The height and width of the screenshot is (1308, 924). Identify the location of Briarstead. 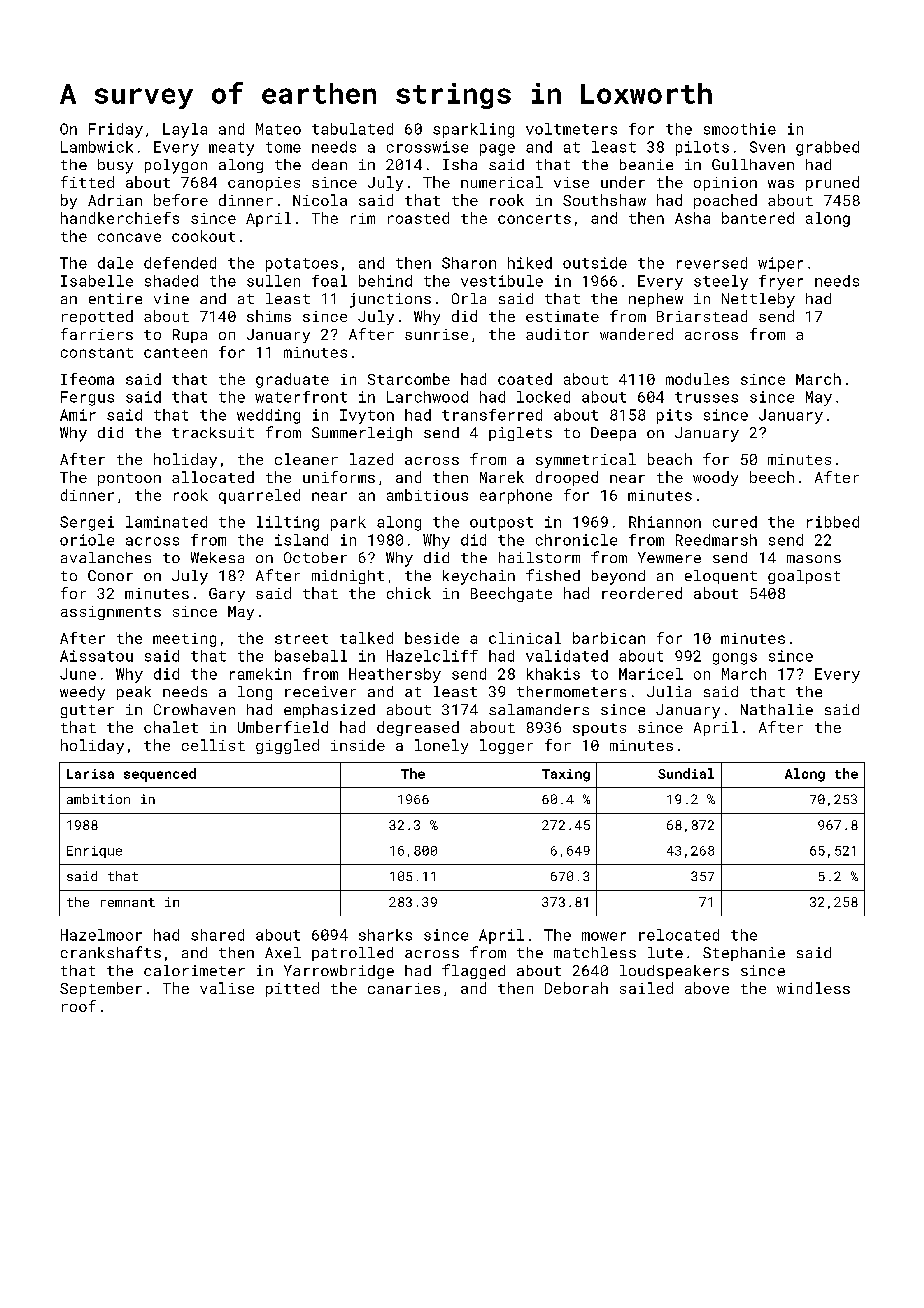
(702, 316).
